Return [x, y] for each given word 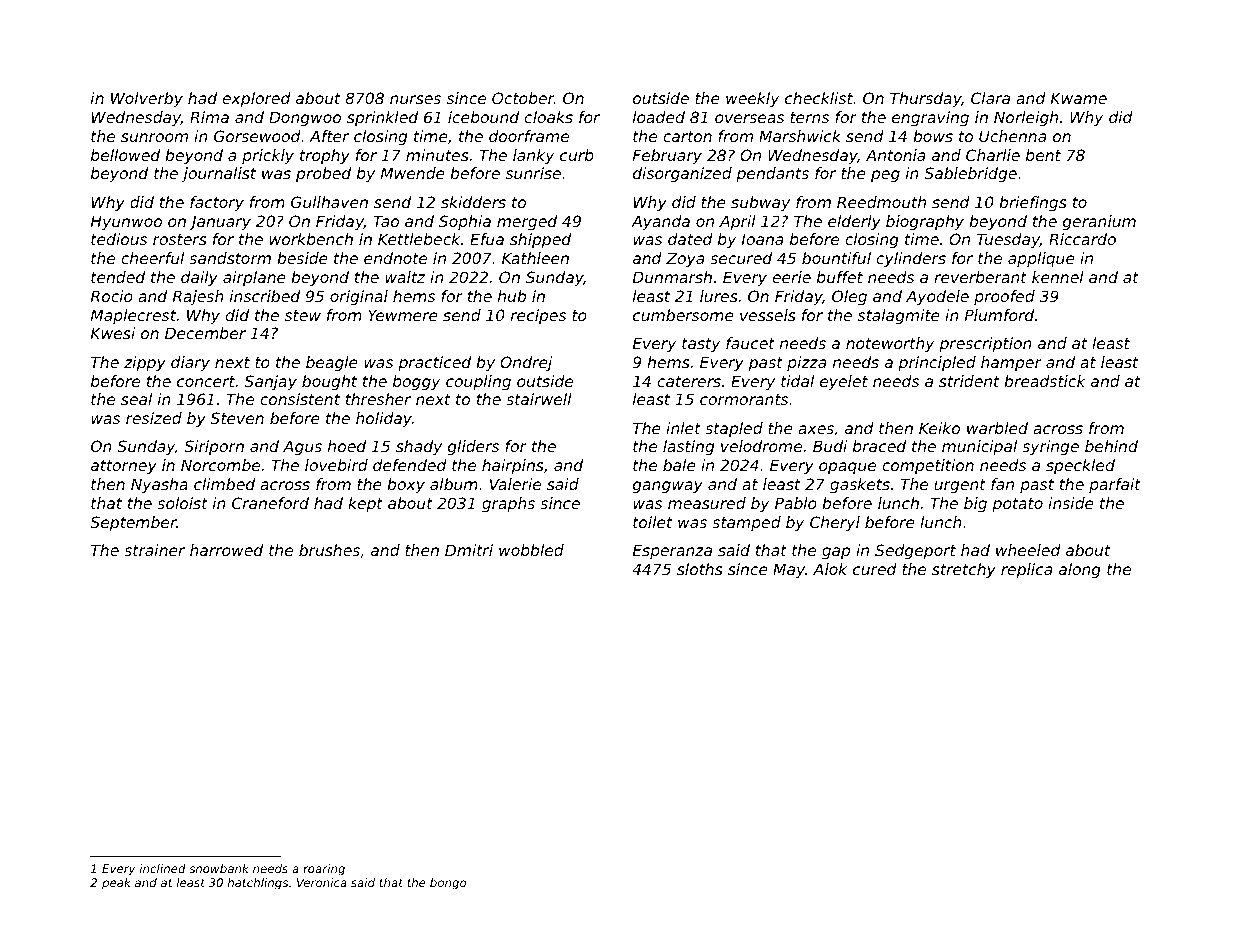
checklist [819, 98]
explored [257, 99]
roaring [324, 870]
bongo [448, 884]
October [523, 98]
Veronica [322, 882]
